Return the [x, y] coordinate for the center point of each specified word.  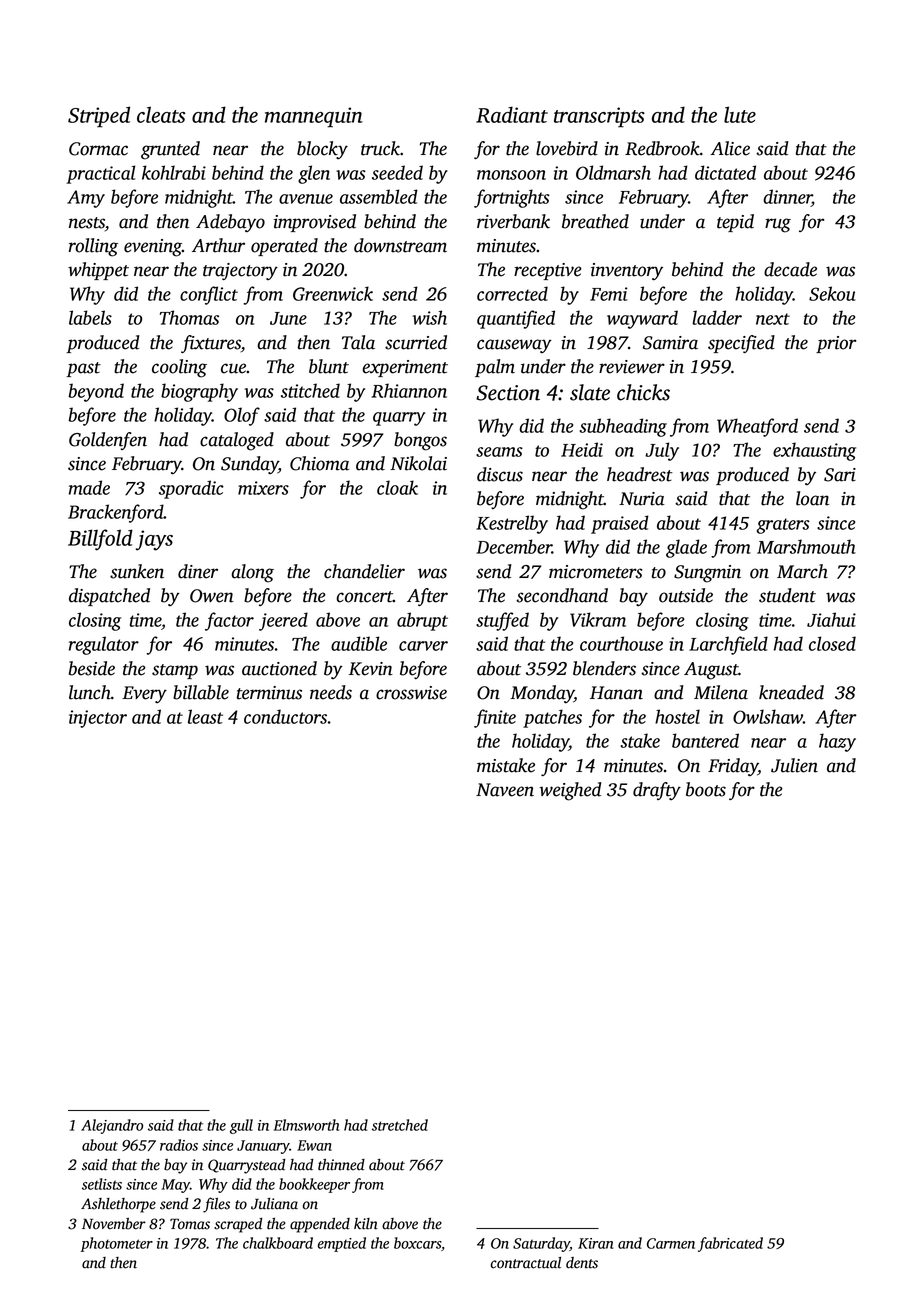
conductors [285, 716]
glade [686, 548]
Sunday [249, 465]
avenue [306, 199]
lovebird [567, 148]
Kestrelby [512, 524]
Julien [794, 765]
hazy [837, 742]
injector [98, 719]
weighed [570, 791]
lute [740, 114]
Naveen [505, 790]
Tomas [190, 1224]
